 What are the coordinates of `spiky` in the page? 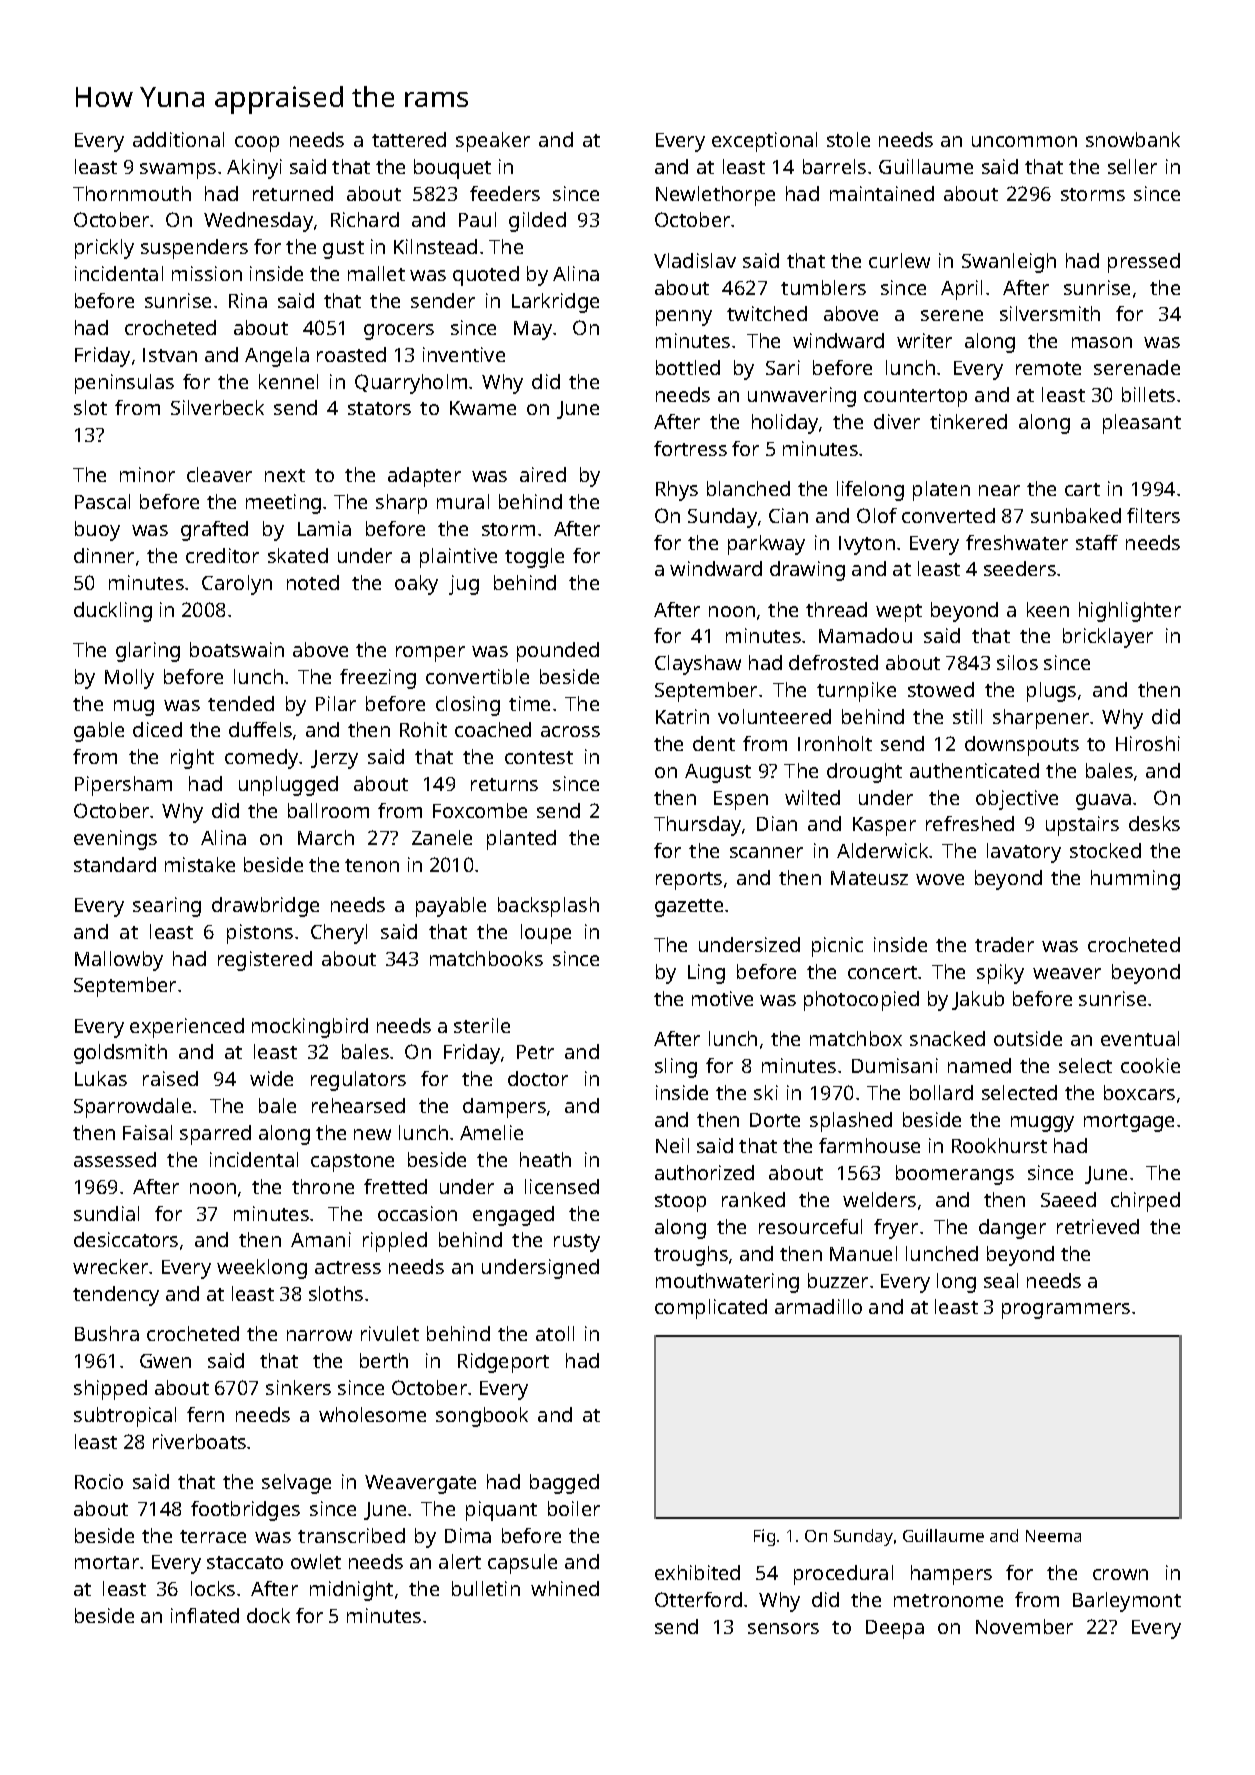 It's located at (1000, 974).
